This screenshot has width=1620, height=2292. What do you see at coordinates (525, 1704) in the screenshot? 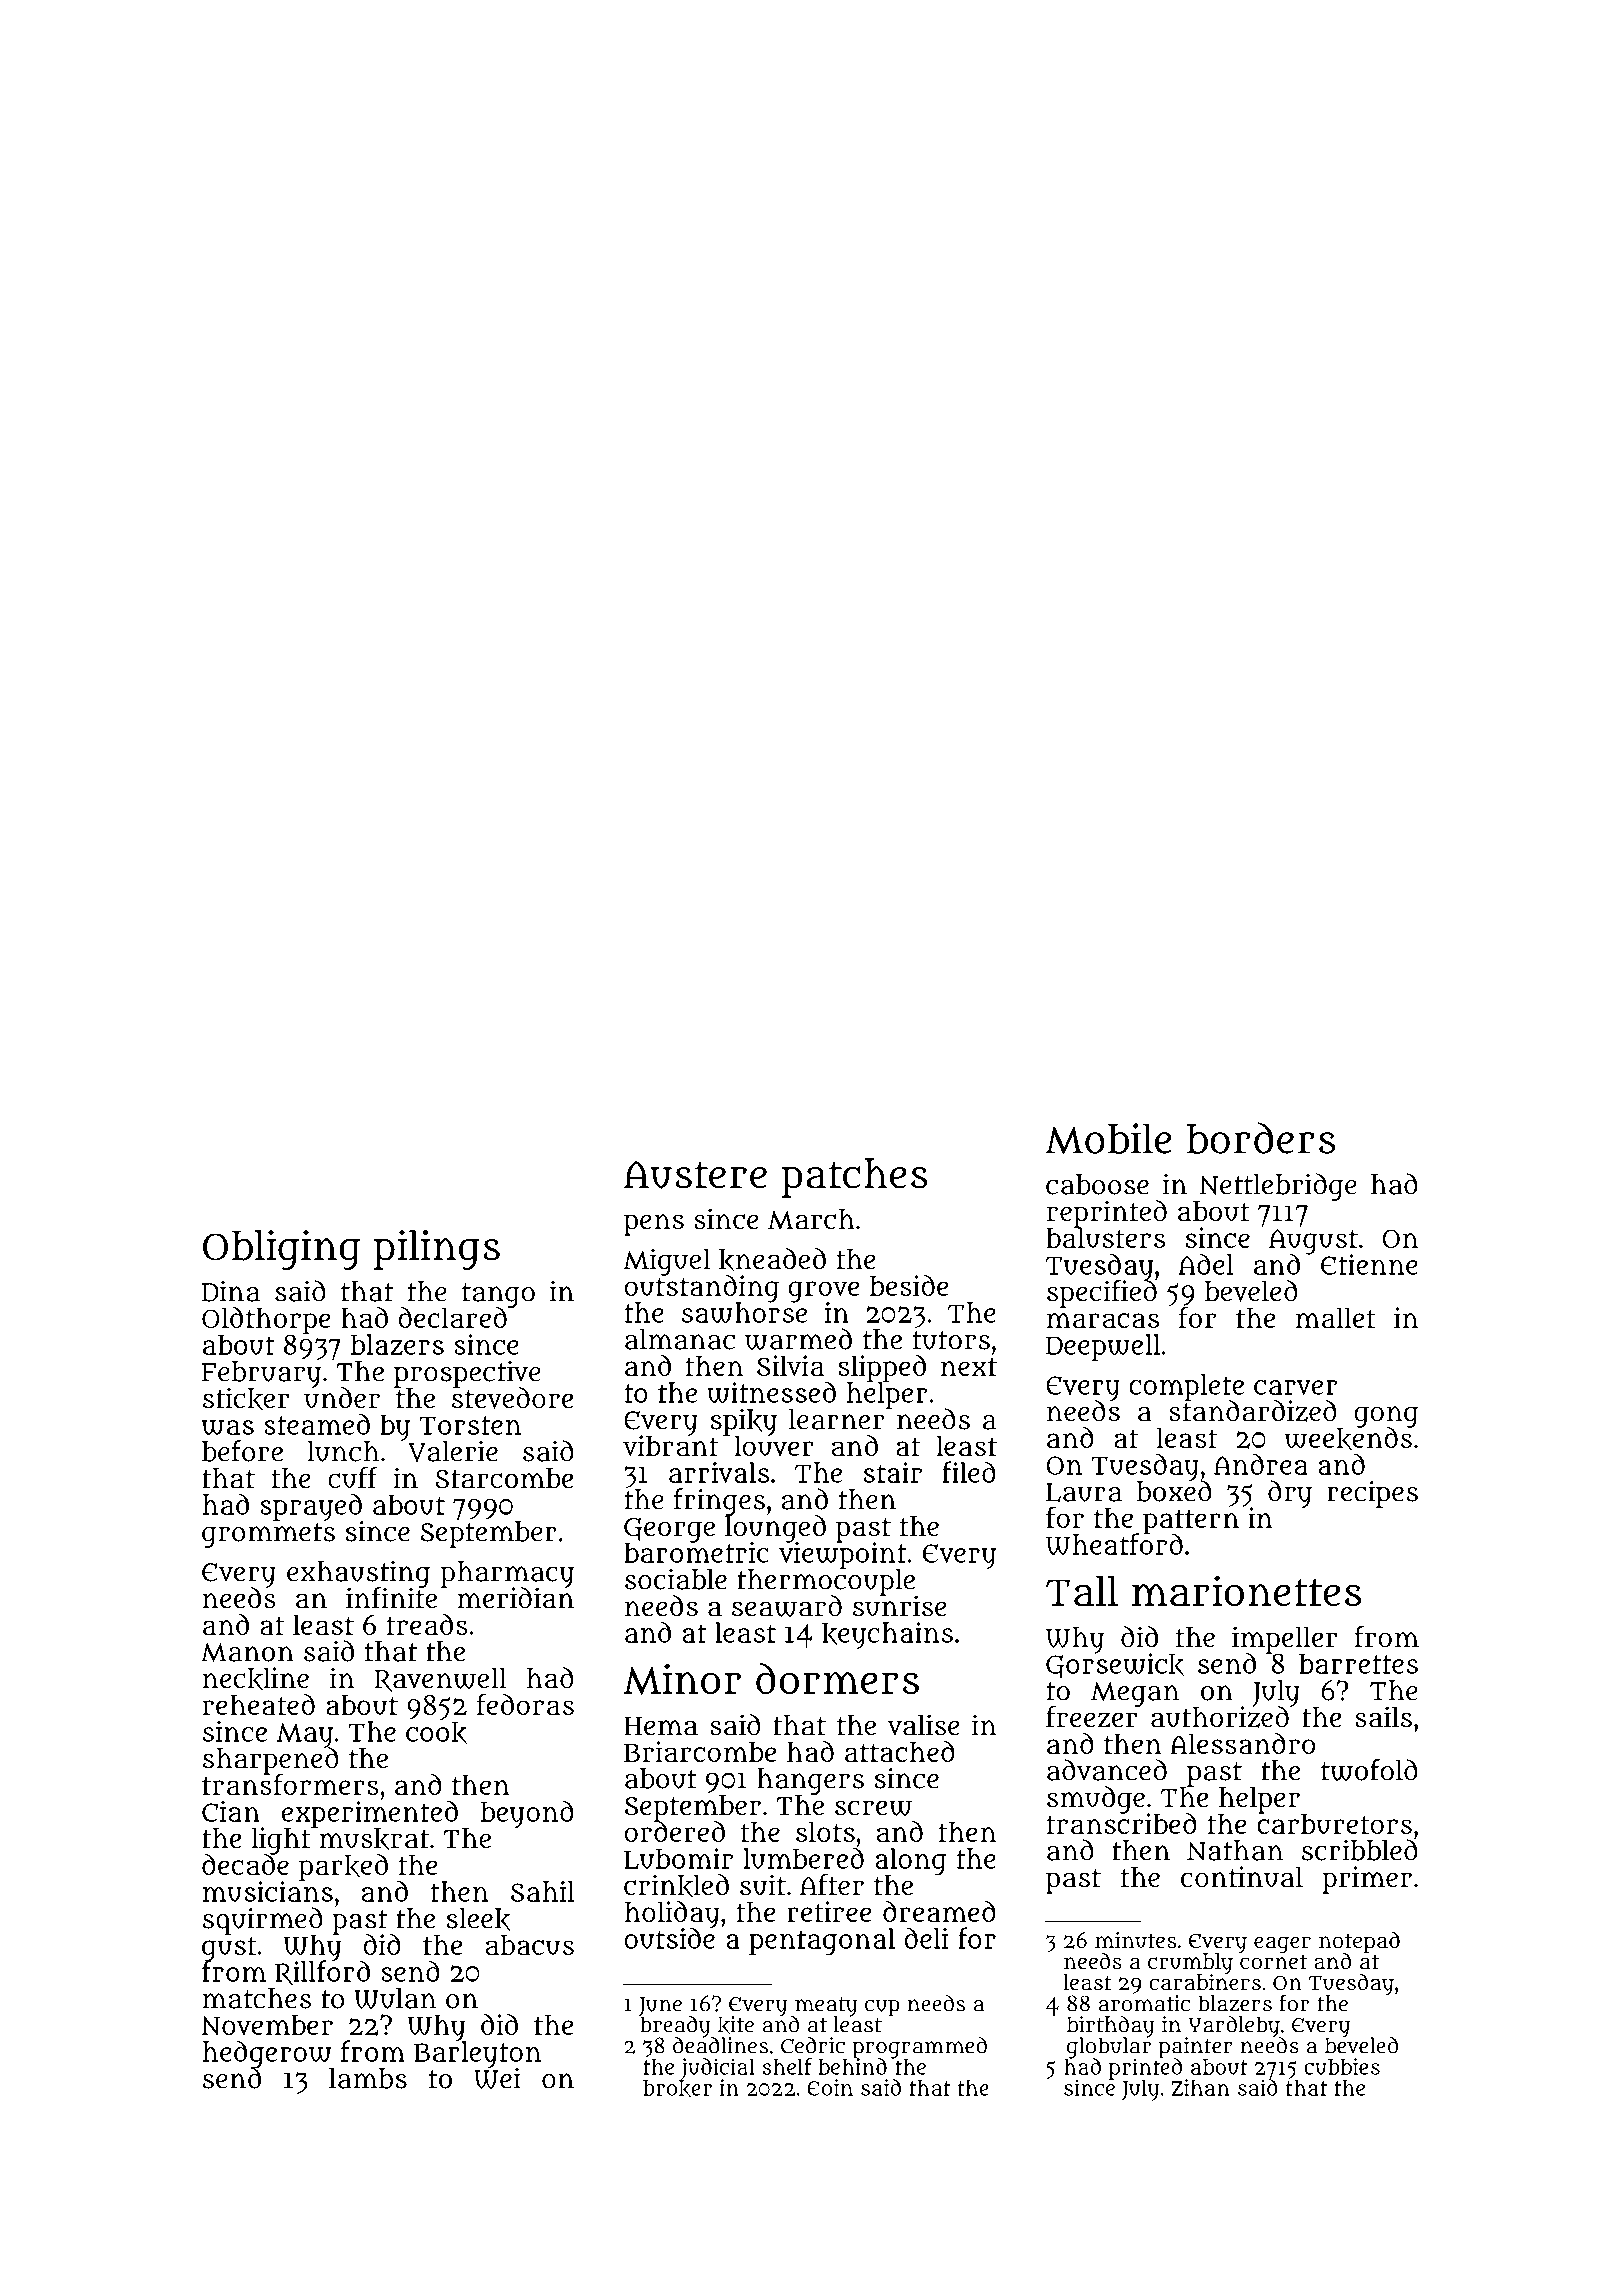
I see `fedoras` at bounding box center [525, 1704].
